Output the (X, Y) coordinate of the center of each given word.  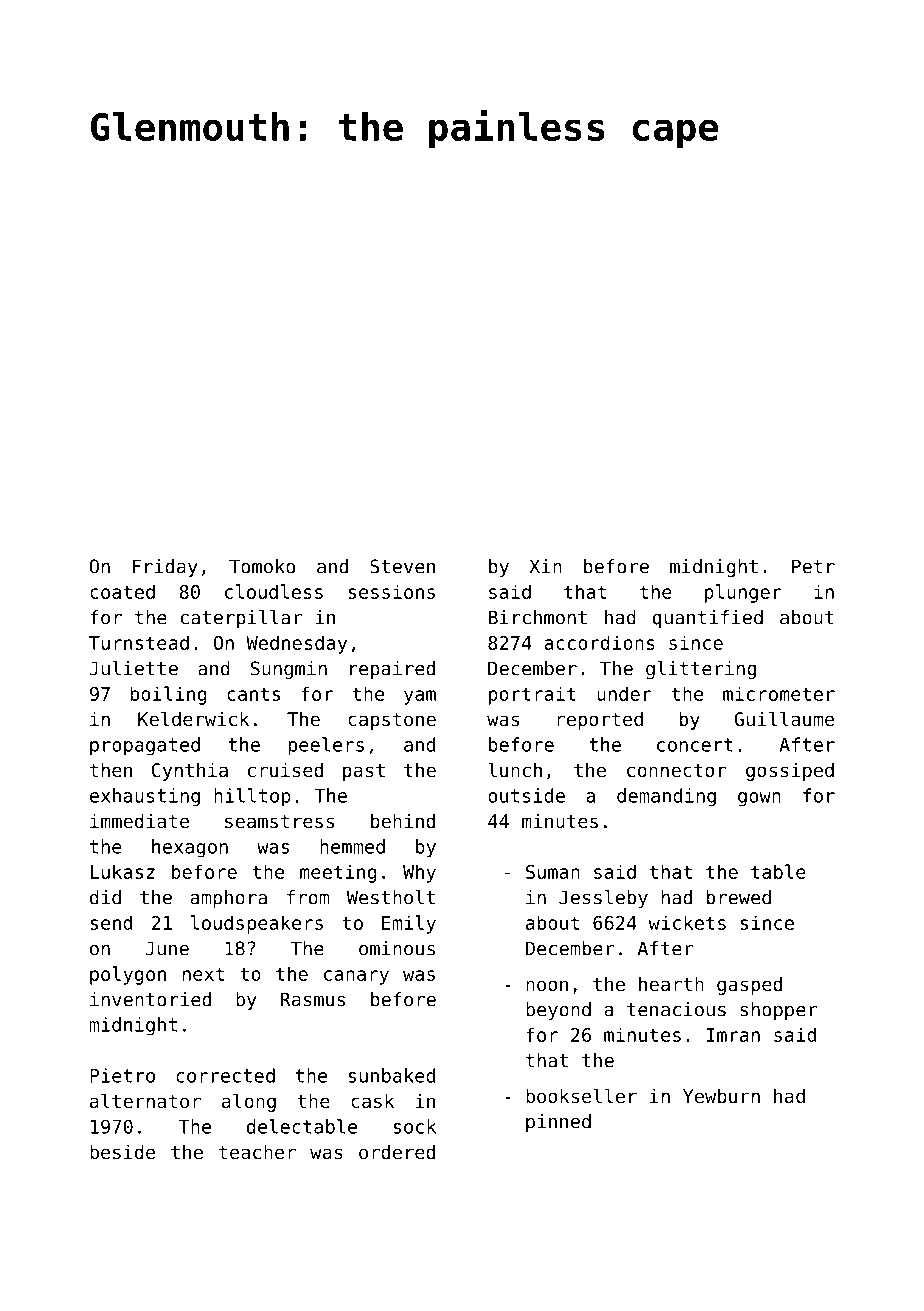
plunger (743, 593)
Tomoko (262, 566)
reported (600, 721)
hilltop (252, 797)
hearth (671, 984)
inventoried (150, 999)
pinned (558, 1123)
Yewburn (721, 1096)
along (249, 1102)
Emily (409, 924)
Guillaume (784, 718)
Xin (545, 566)
